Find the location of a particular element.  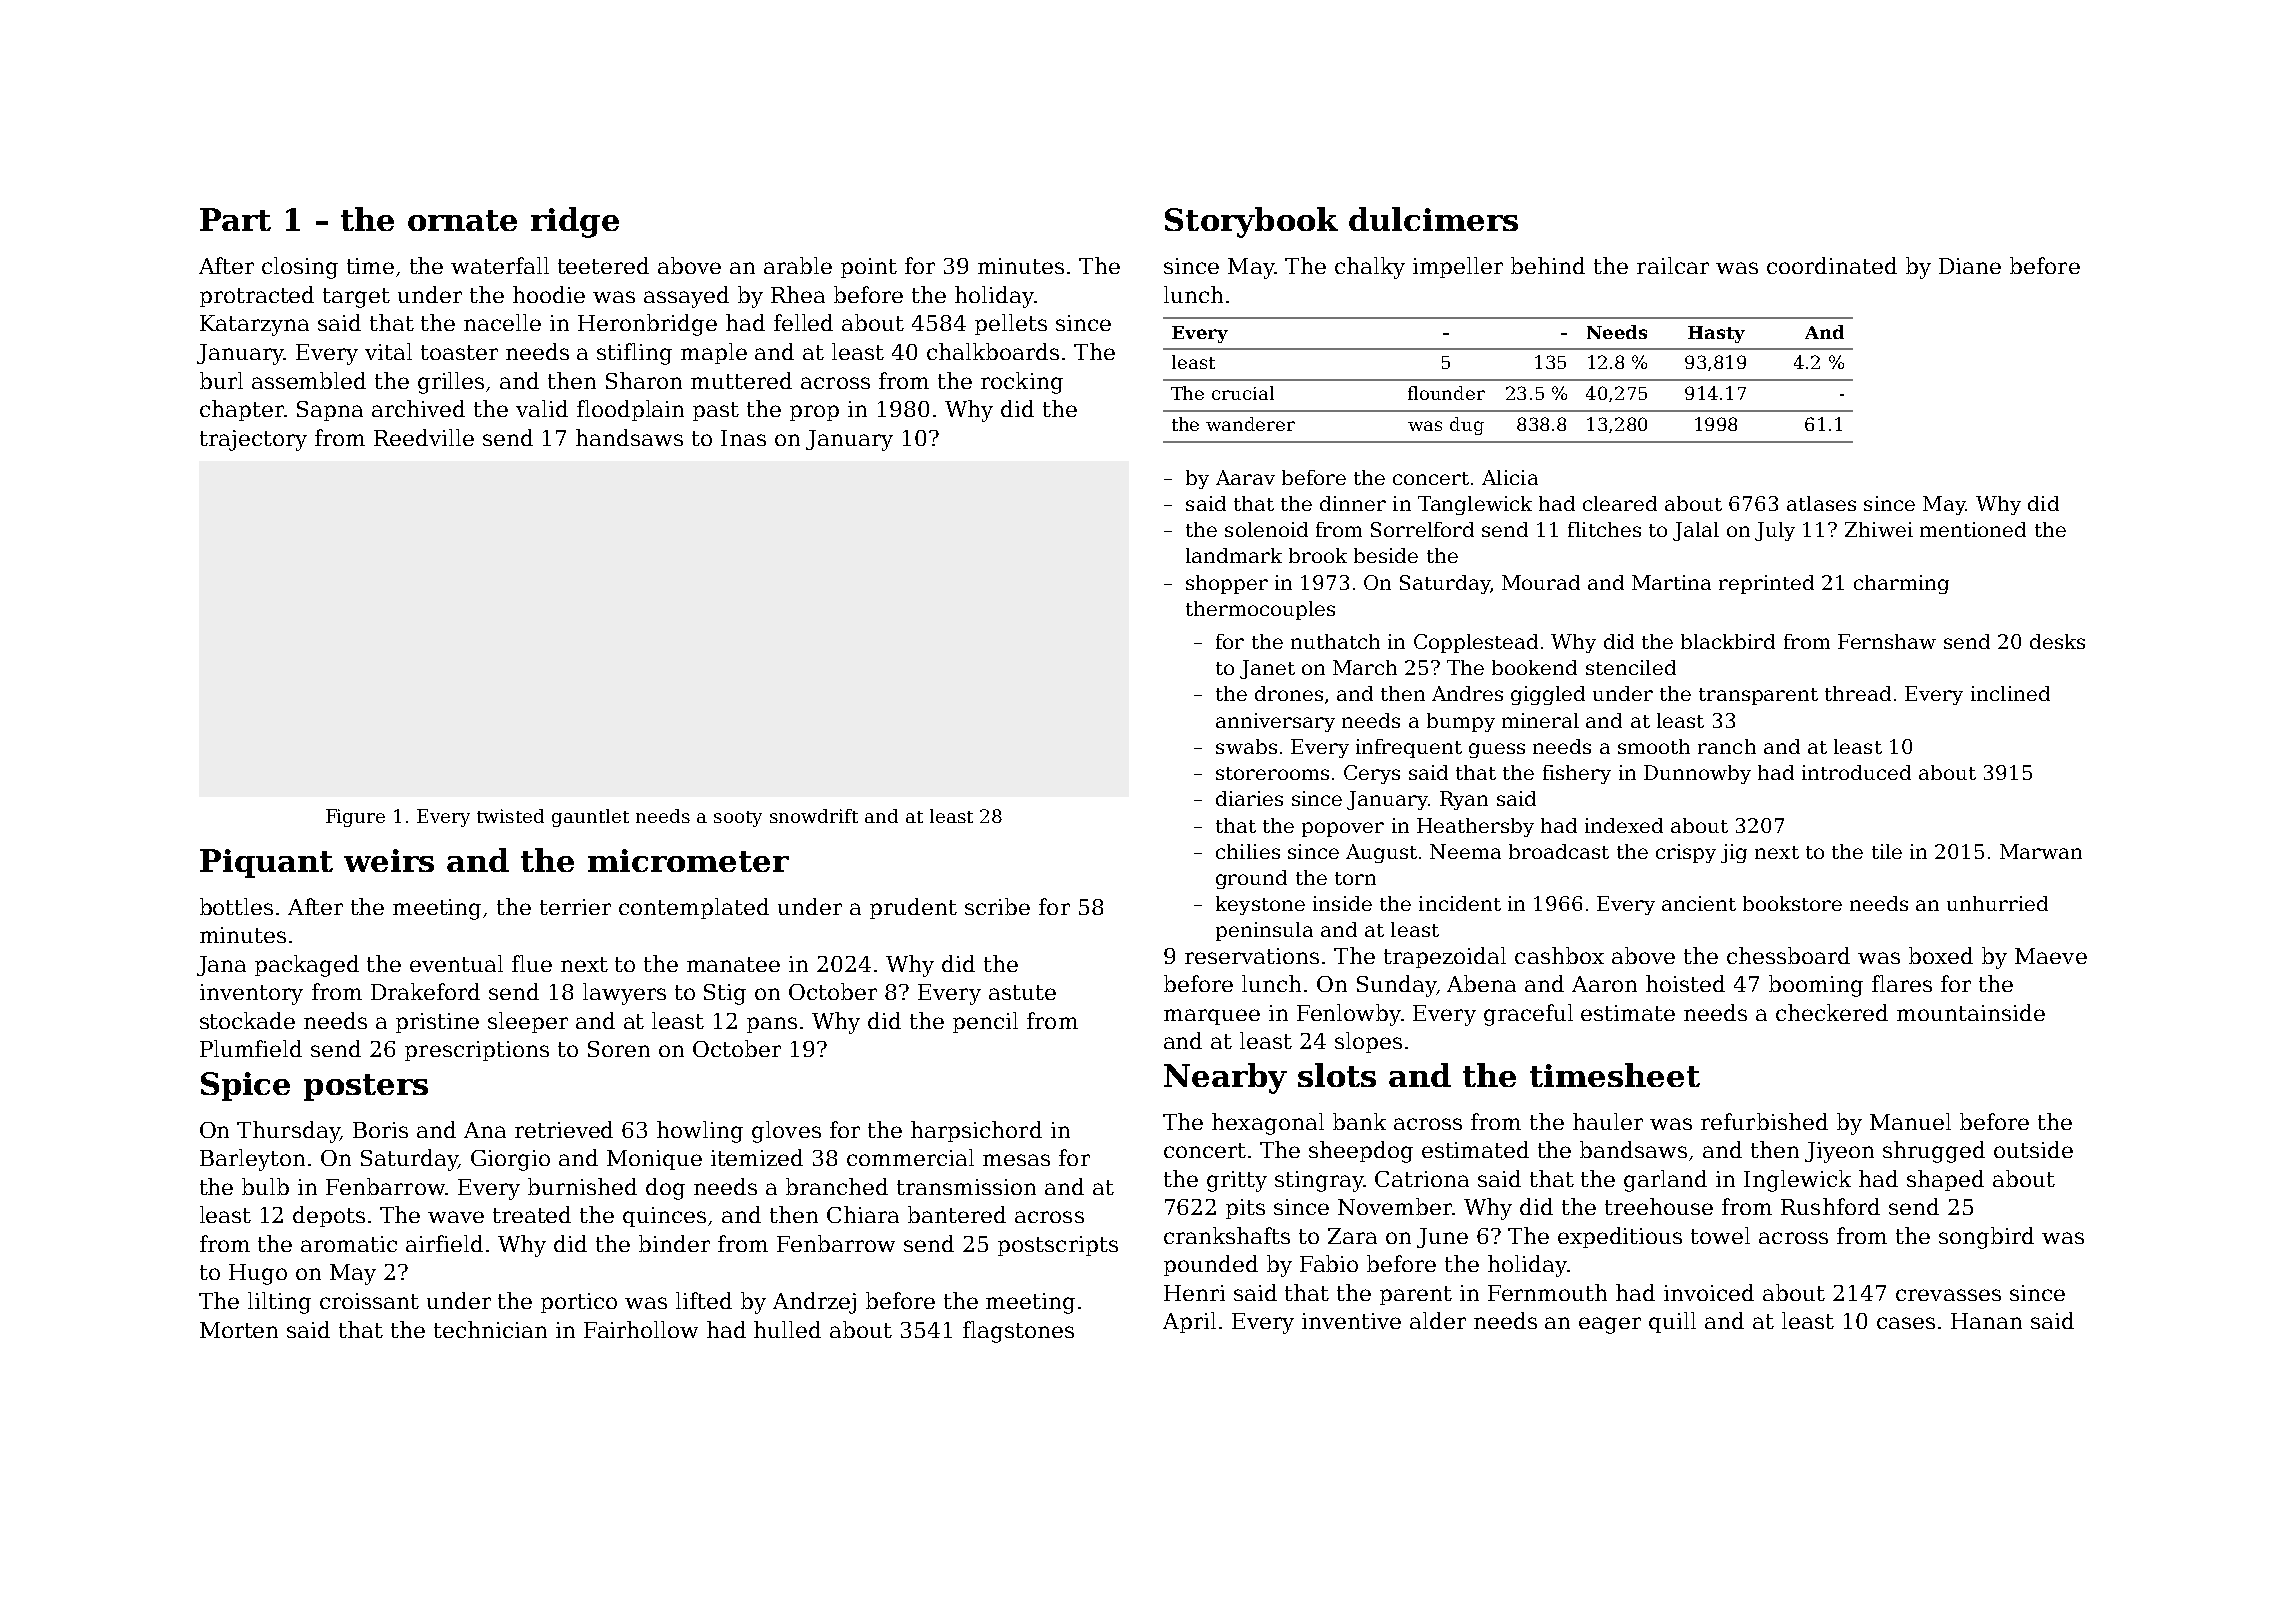

Figure is located at coordinates (355, 818).
